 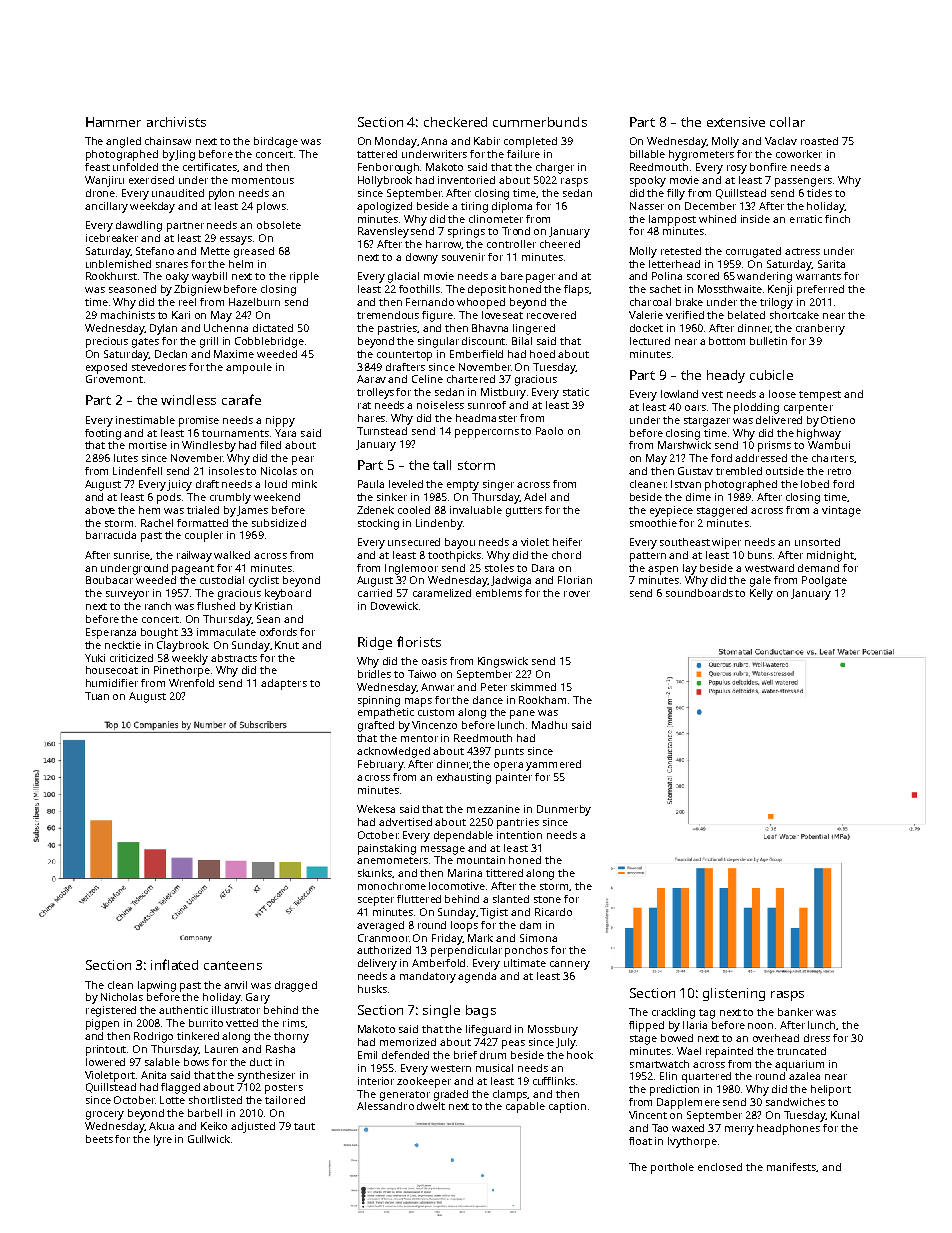 What do you see at coordinates (304, 1126) in the screenshot?
I see `taut` at bounding box center [304, 1126].
